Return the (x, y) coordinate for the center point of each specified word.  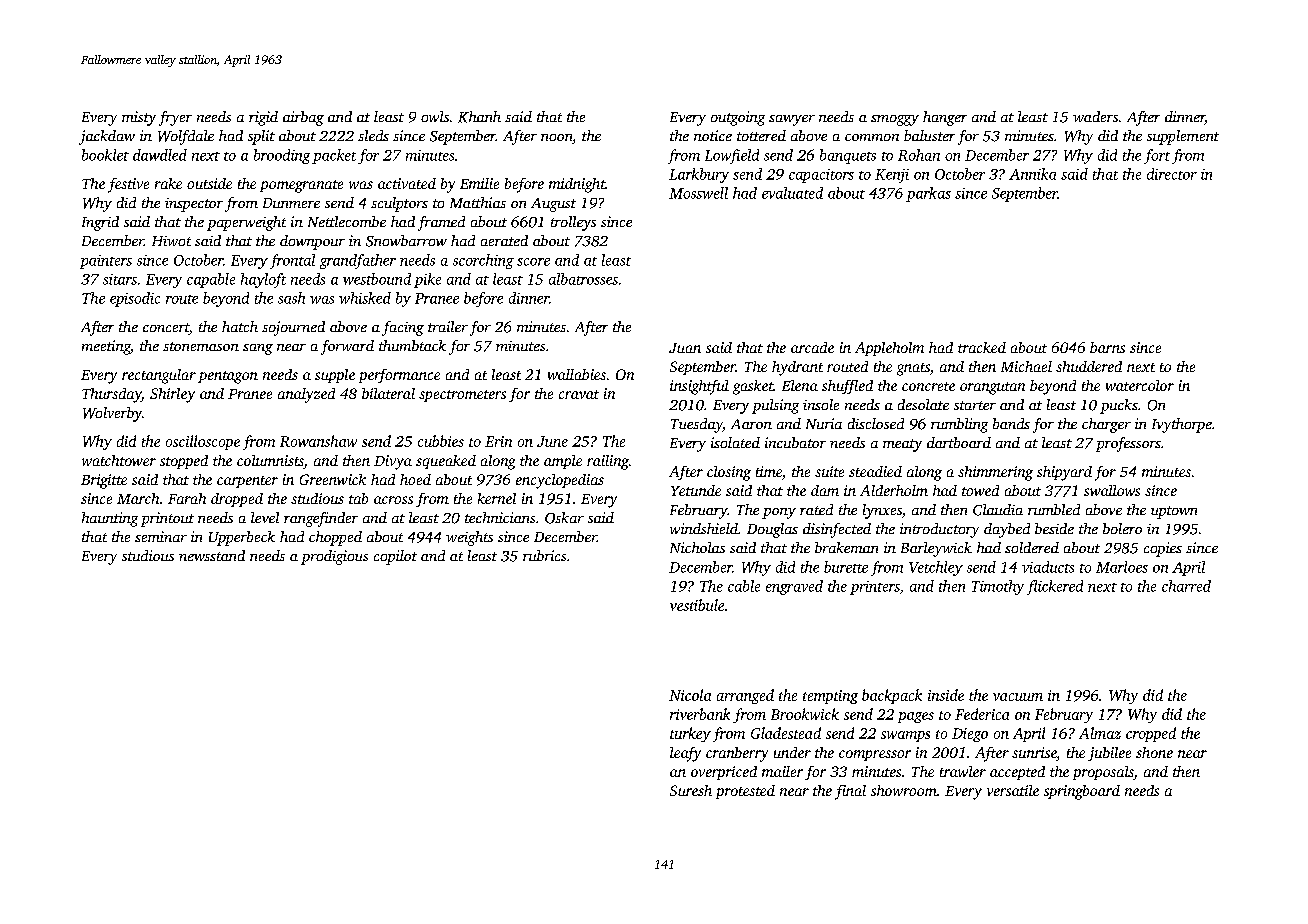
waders (1095, 116)
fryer (175, 118)
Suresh (691, 790)
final (850, 792)
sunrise (1034, 754)
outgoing (738, 118)
